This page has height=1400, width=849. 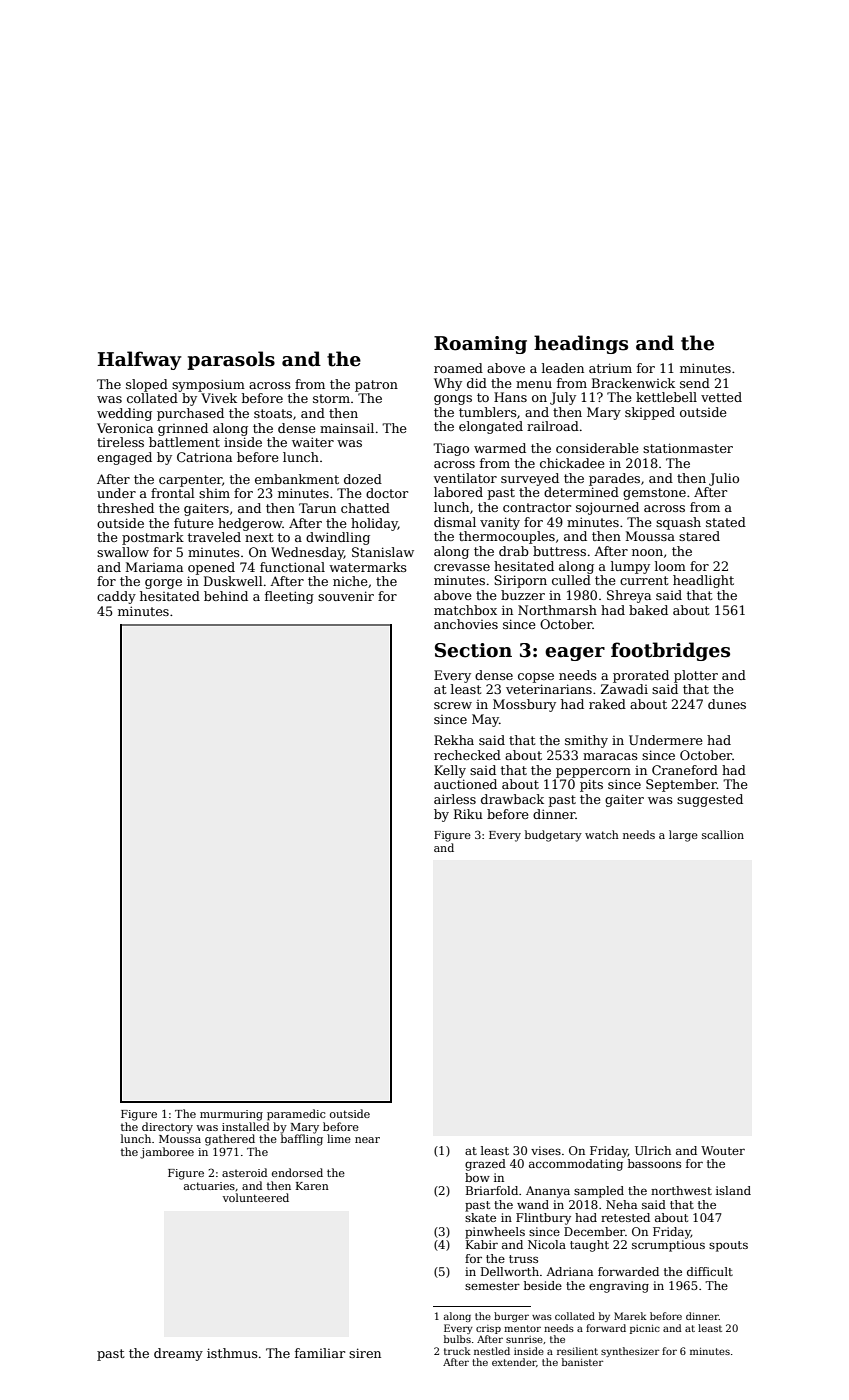 I want to click on dreamy, so click(x=178, y=1354).
